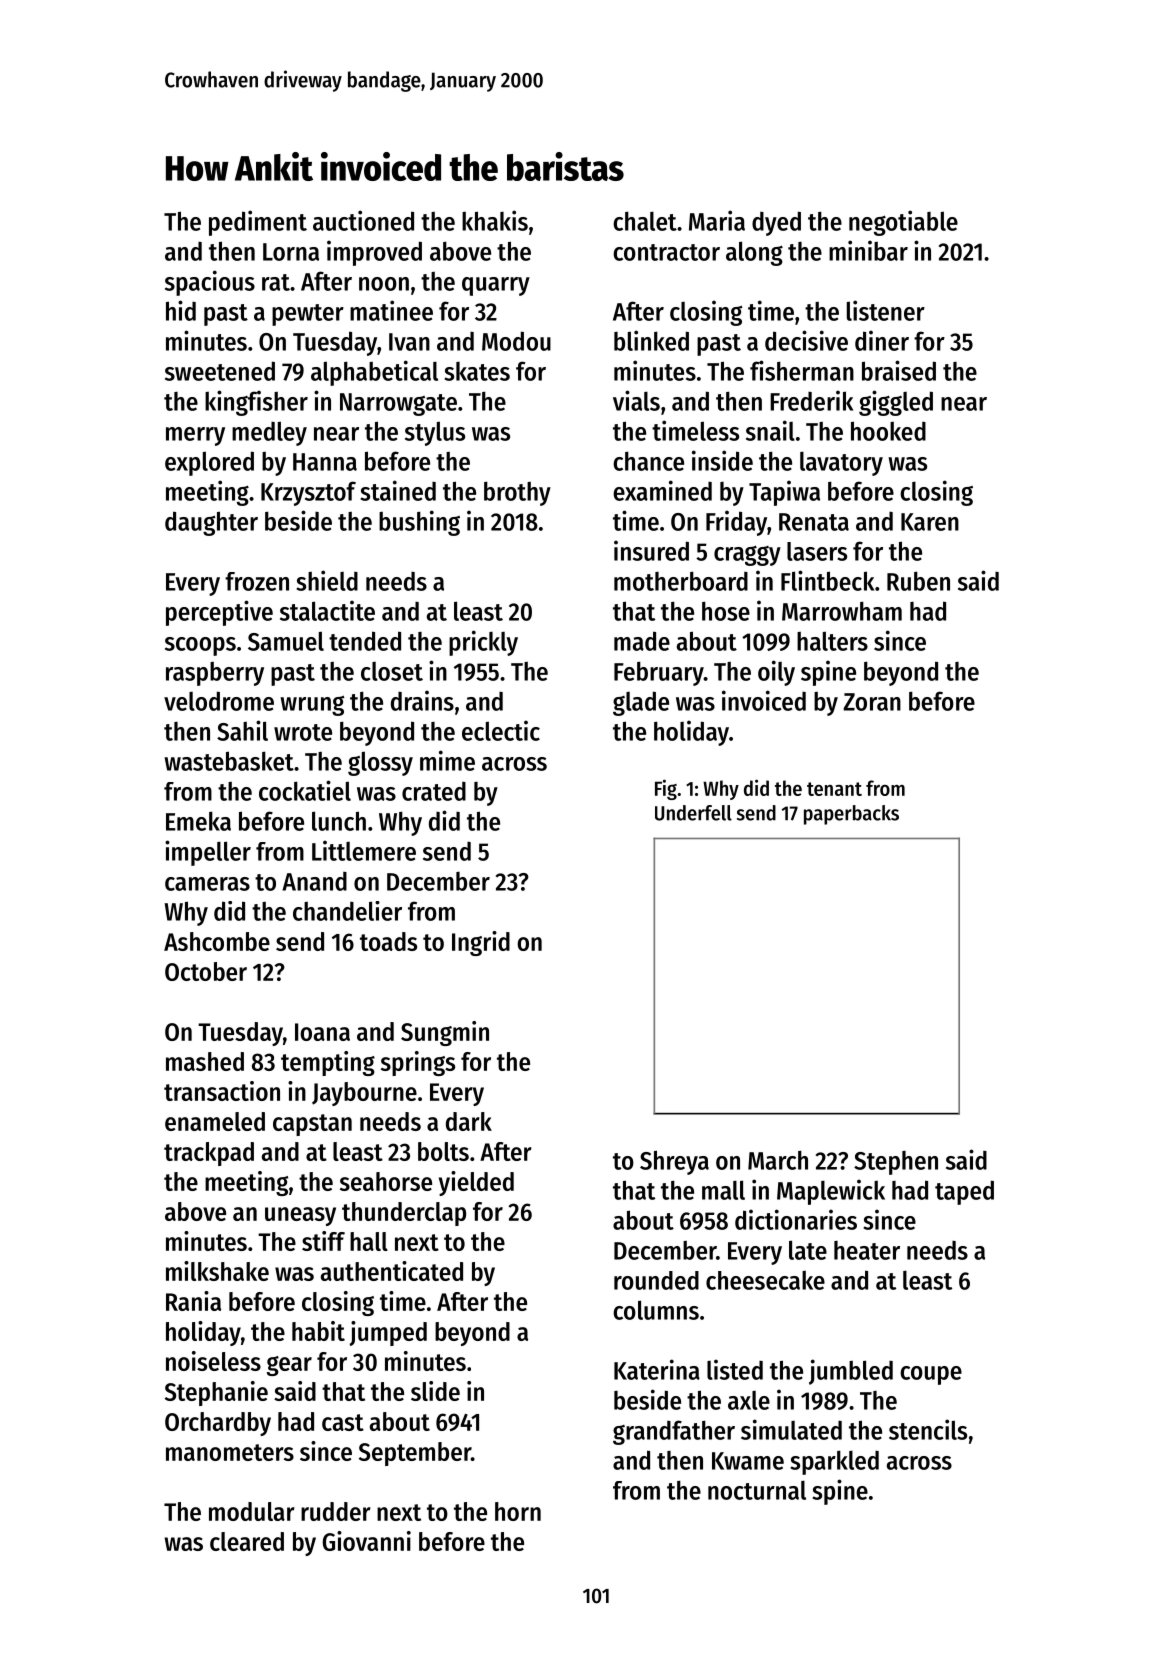 The width and height of the screenshot is (1165, 1654). Describe the element at coordinates (903, 223) in the screenshot. I see `negotiable` at that location.
